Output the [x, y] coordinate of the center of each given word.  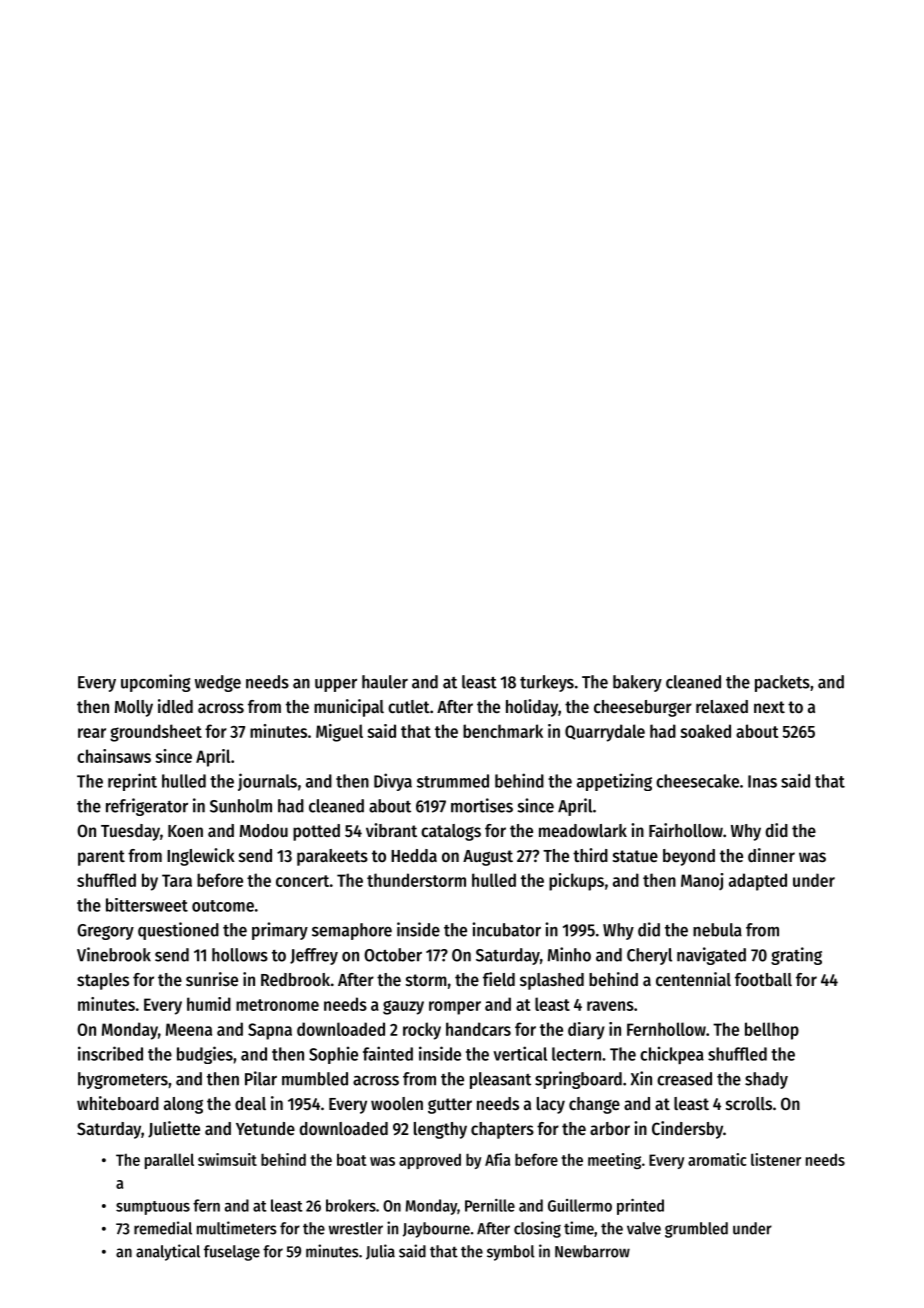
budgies [205, 1055]
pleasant [500, 1080]
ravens [610, 1006]
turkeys [547, 683]
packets [782, 683]
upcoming [155, 683]
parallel [169, 1161]
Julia [380, 1252]
